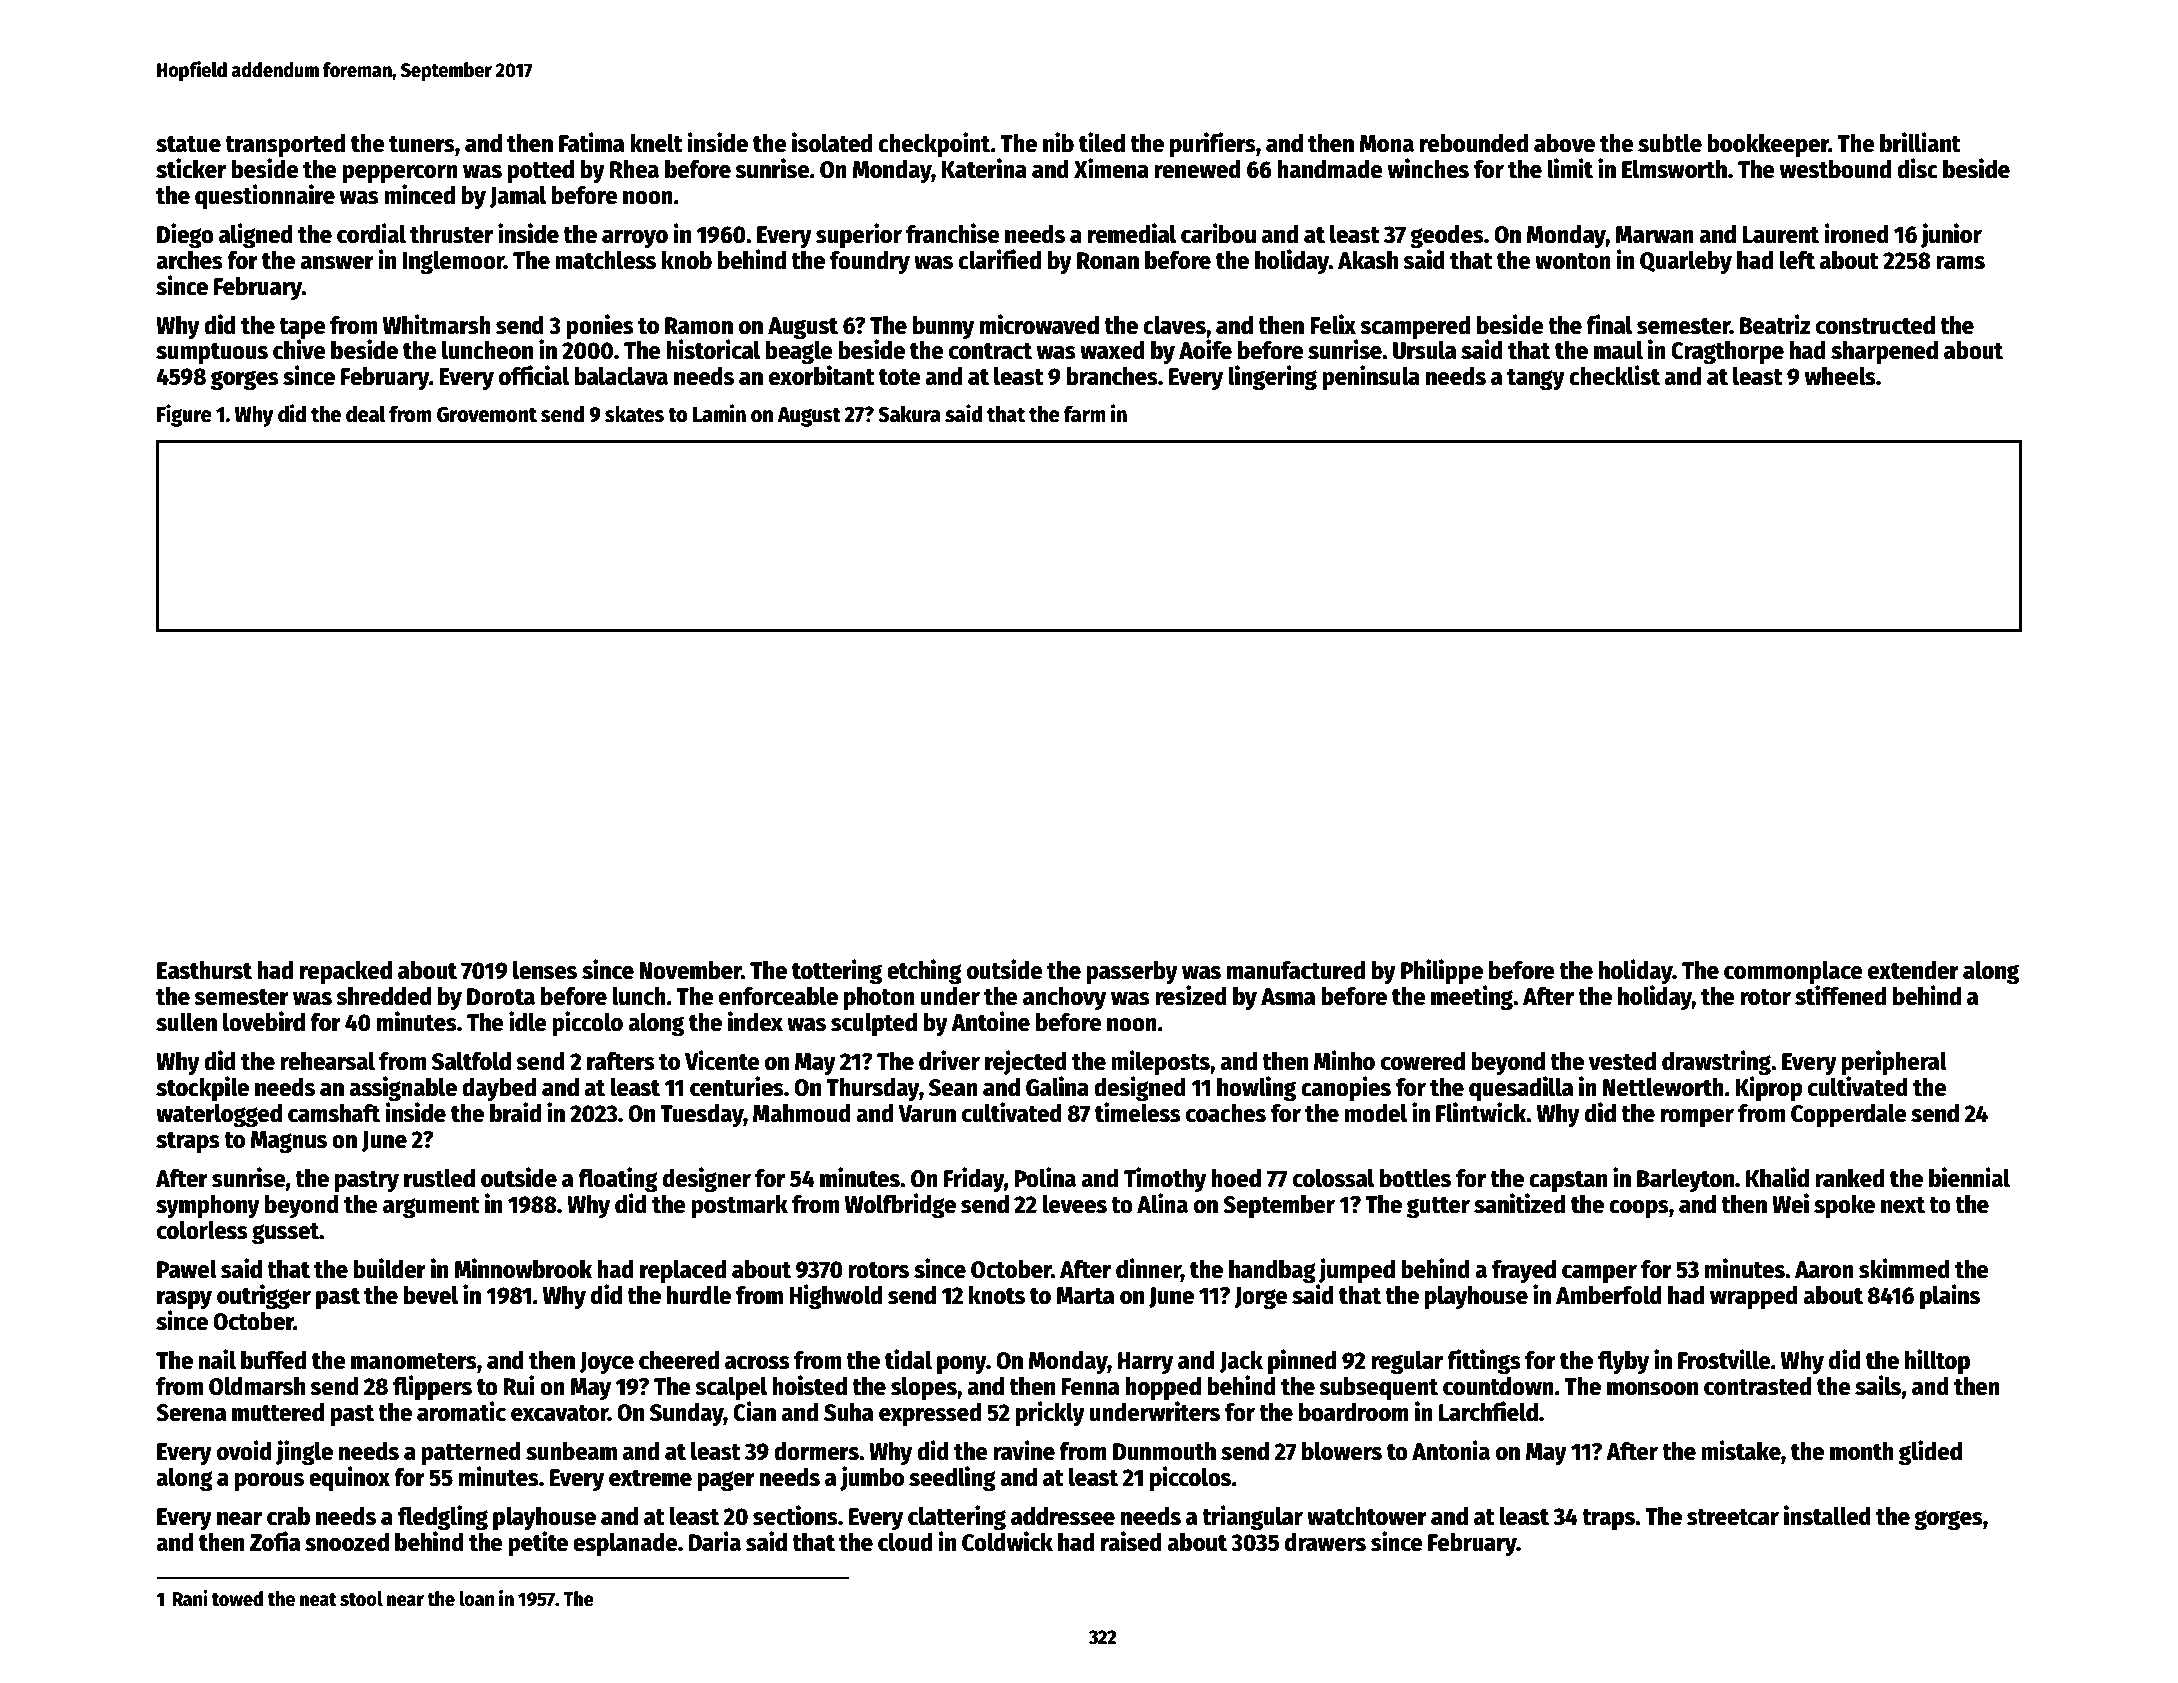  What do you see at coordinates (1884, 353) in the image?
I see `sharpened` at bounding box center [1884, 353].
